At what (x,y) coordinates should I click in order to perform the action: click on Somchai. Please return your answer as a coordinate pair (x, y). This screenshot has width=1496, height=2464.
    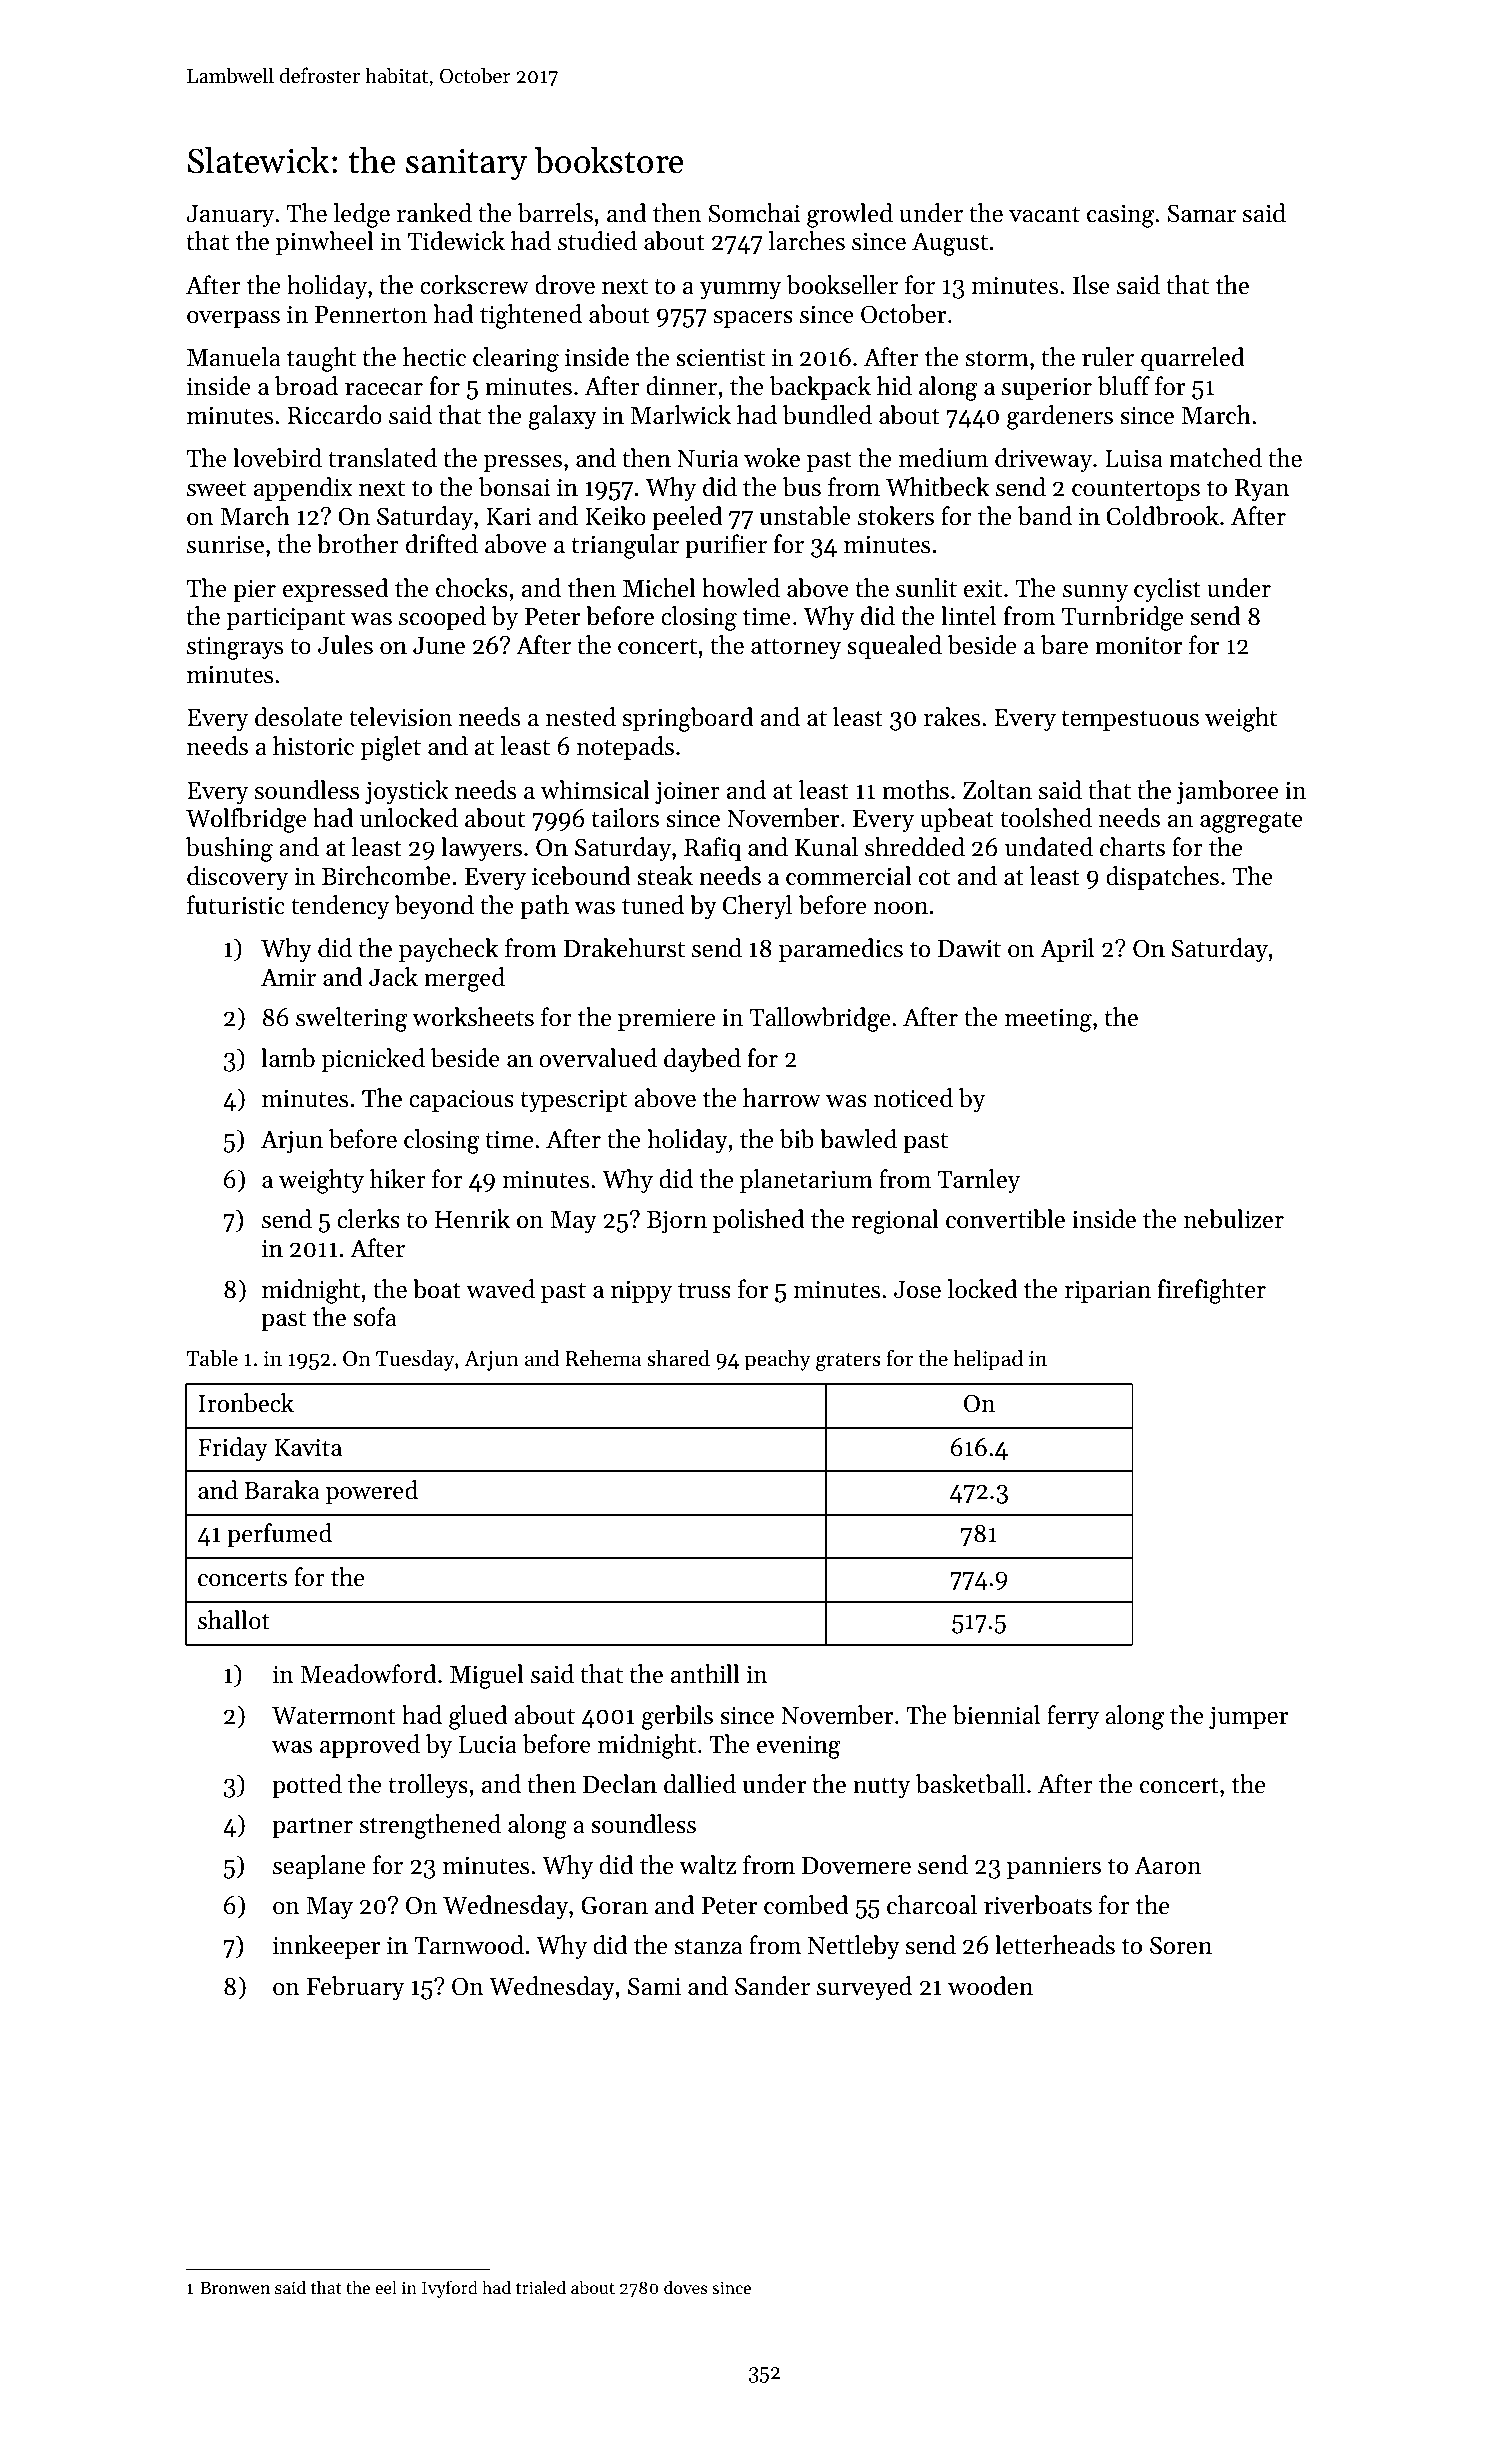
    Looking at the image, I should click on (754, 213).
